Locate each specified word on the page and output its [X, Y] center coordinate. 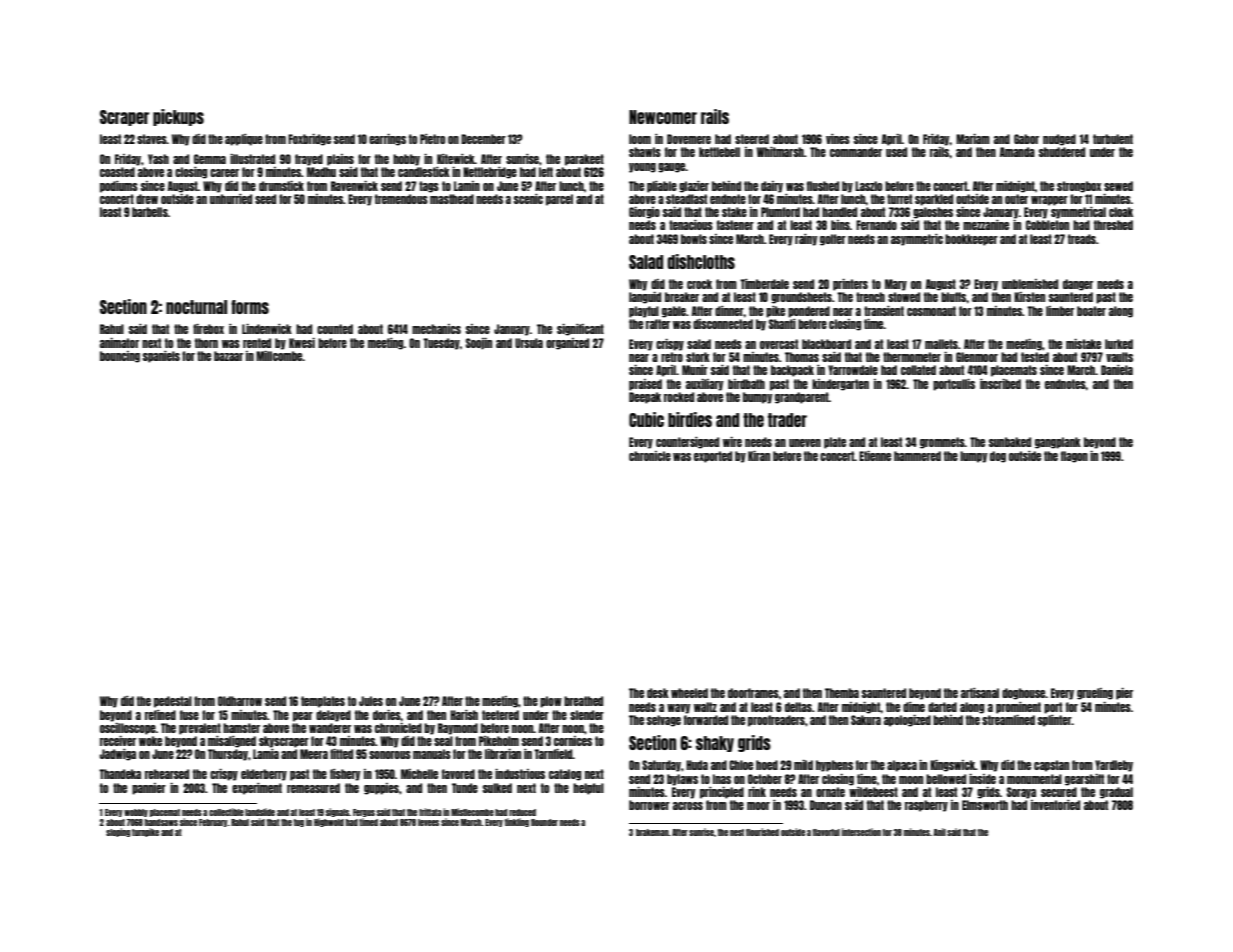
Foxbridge [309, 140]
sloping [118, 832]
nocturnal [196, 307]
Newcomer [663, 117]
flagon [1074, 457]
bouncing [120, 357]
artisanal [980, 693]
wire [732, 442]
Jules [371, 701]
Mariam [973, 139]
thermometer [912, 357]
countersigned [687, 443]
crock [699, 284]
